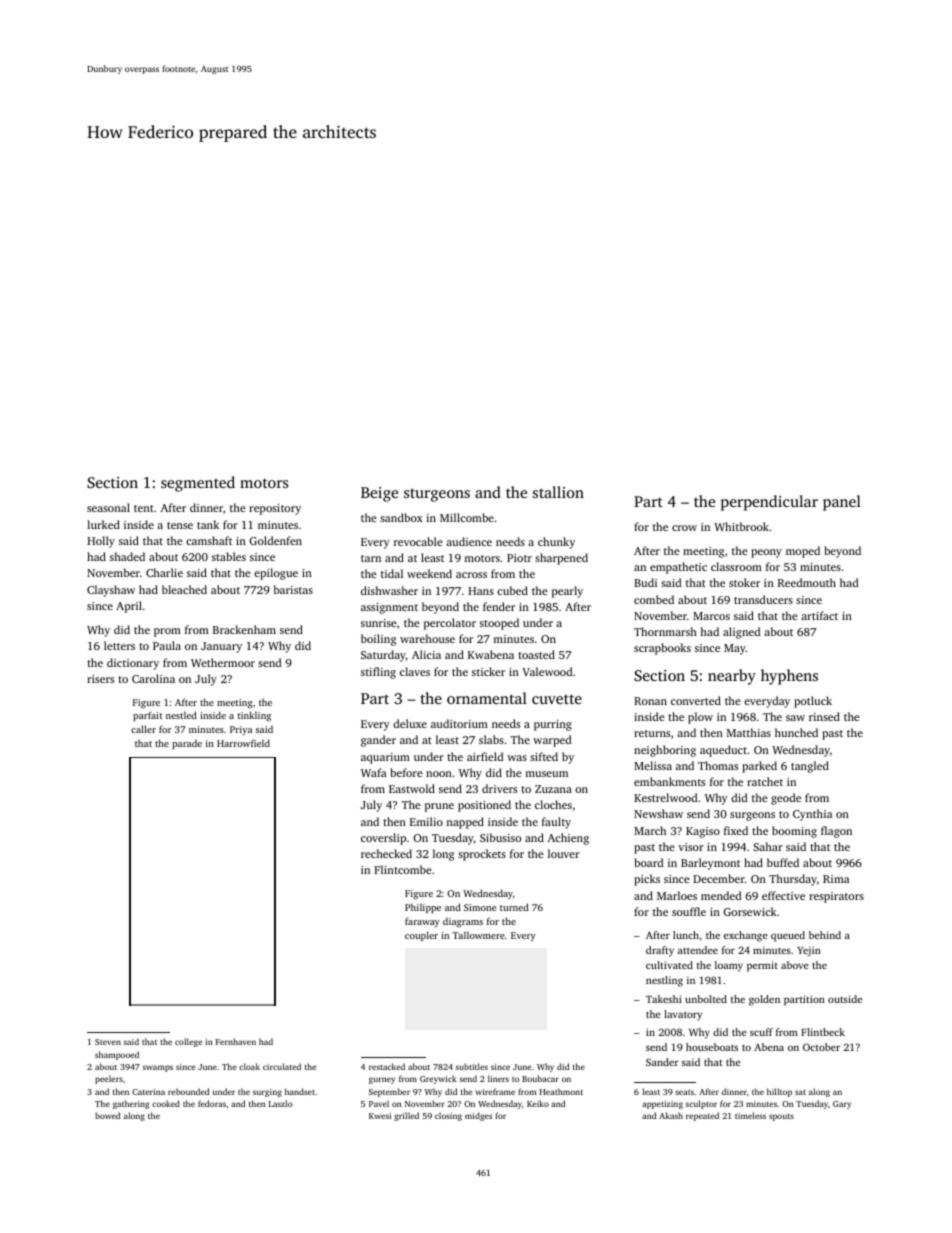  Describe the element at coordinates (718, 765) in the screenshot. I see `Thomas` at that location.
